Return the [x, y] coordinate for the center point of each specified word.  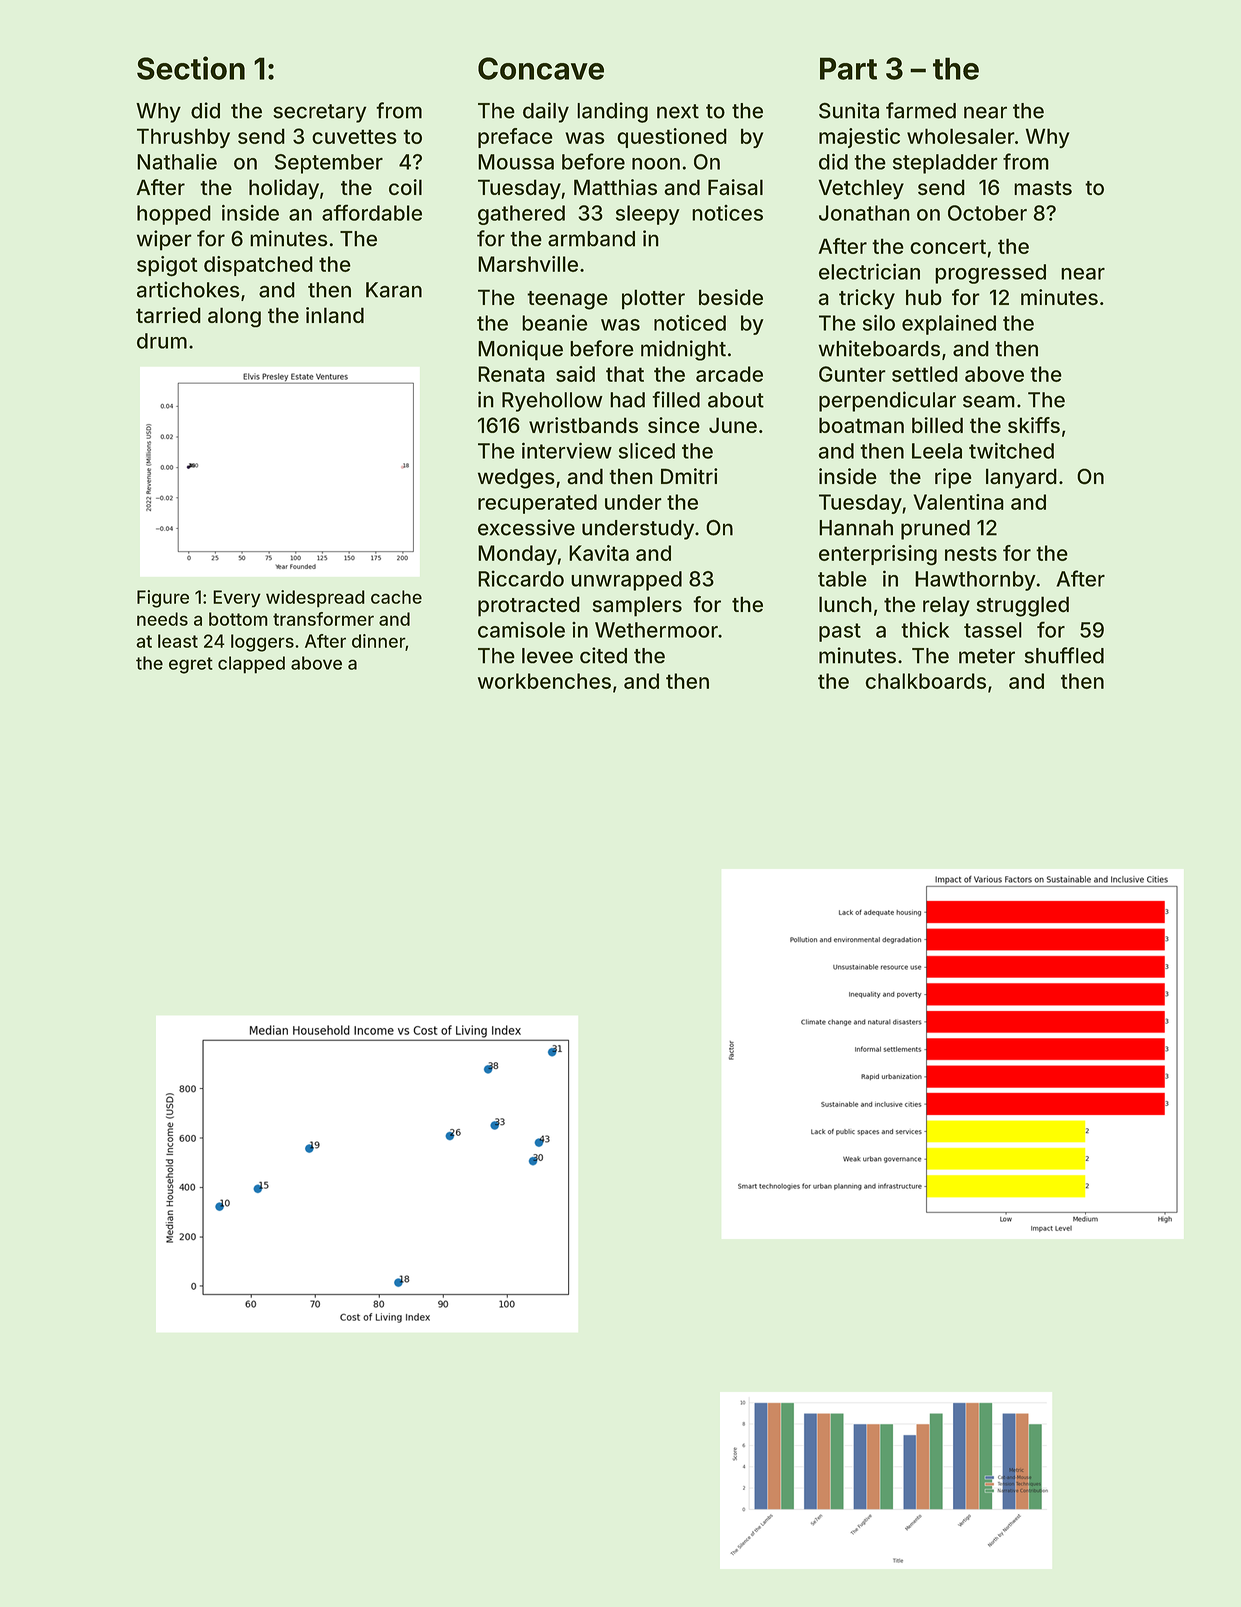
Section [191, 68]
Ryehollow [552, 402]
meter [987, 656]
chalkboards [926, 681]
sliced [647, 450]
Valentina [958, 502]
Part [848, 68]
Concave [541, 68]
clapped [251, 665]
